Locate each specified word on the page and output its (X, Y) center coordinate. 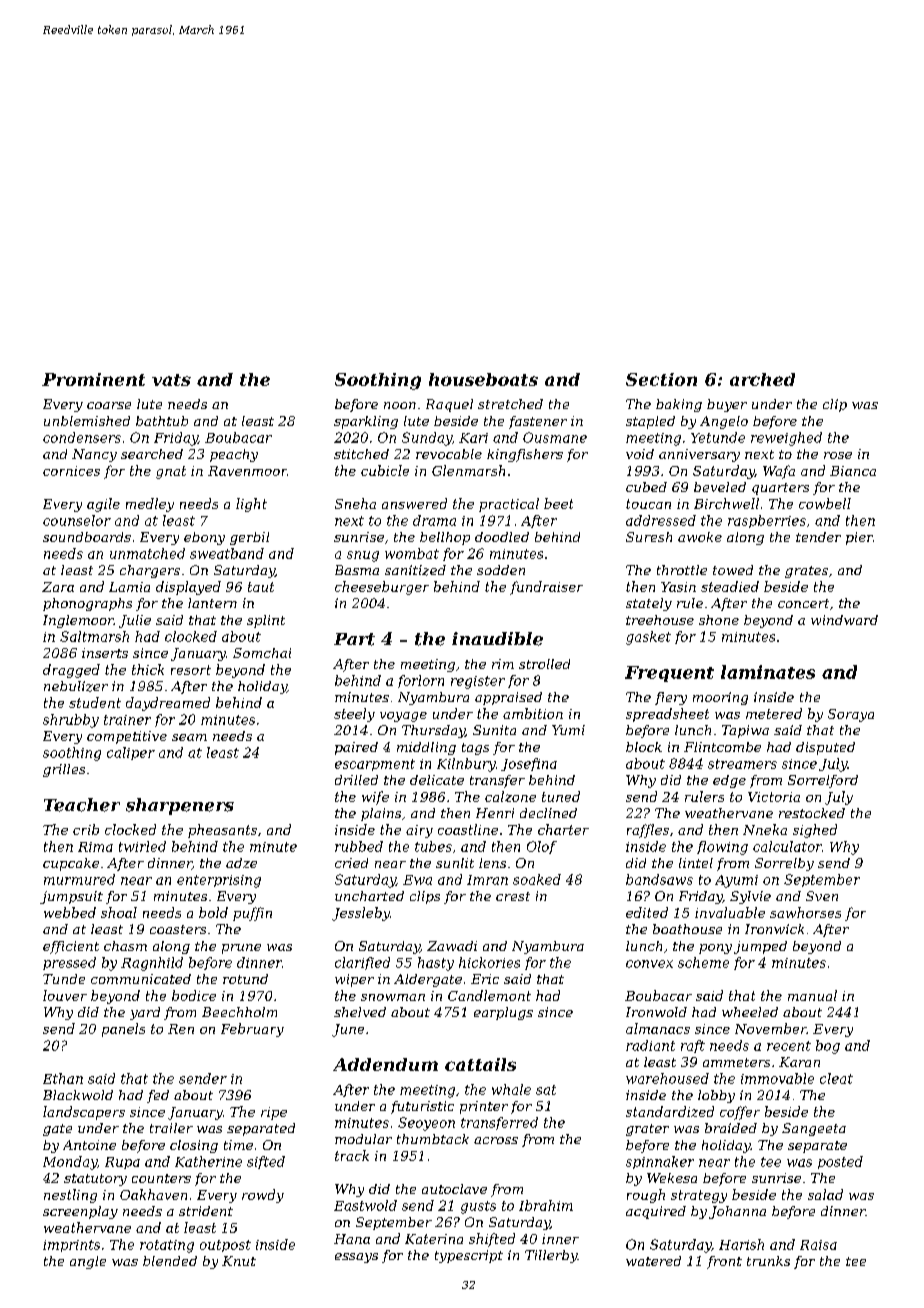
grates (806, 572)
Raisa (818, 1245)
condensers (82, 437)
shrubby (71, 721)
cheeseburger (382, 588)
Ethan (63, 1078)
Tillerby (551, 1256)
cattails (480, 1064)
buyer (727, 405)
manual (812, 995)
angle (88, 1262)
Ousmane (555, 437)
